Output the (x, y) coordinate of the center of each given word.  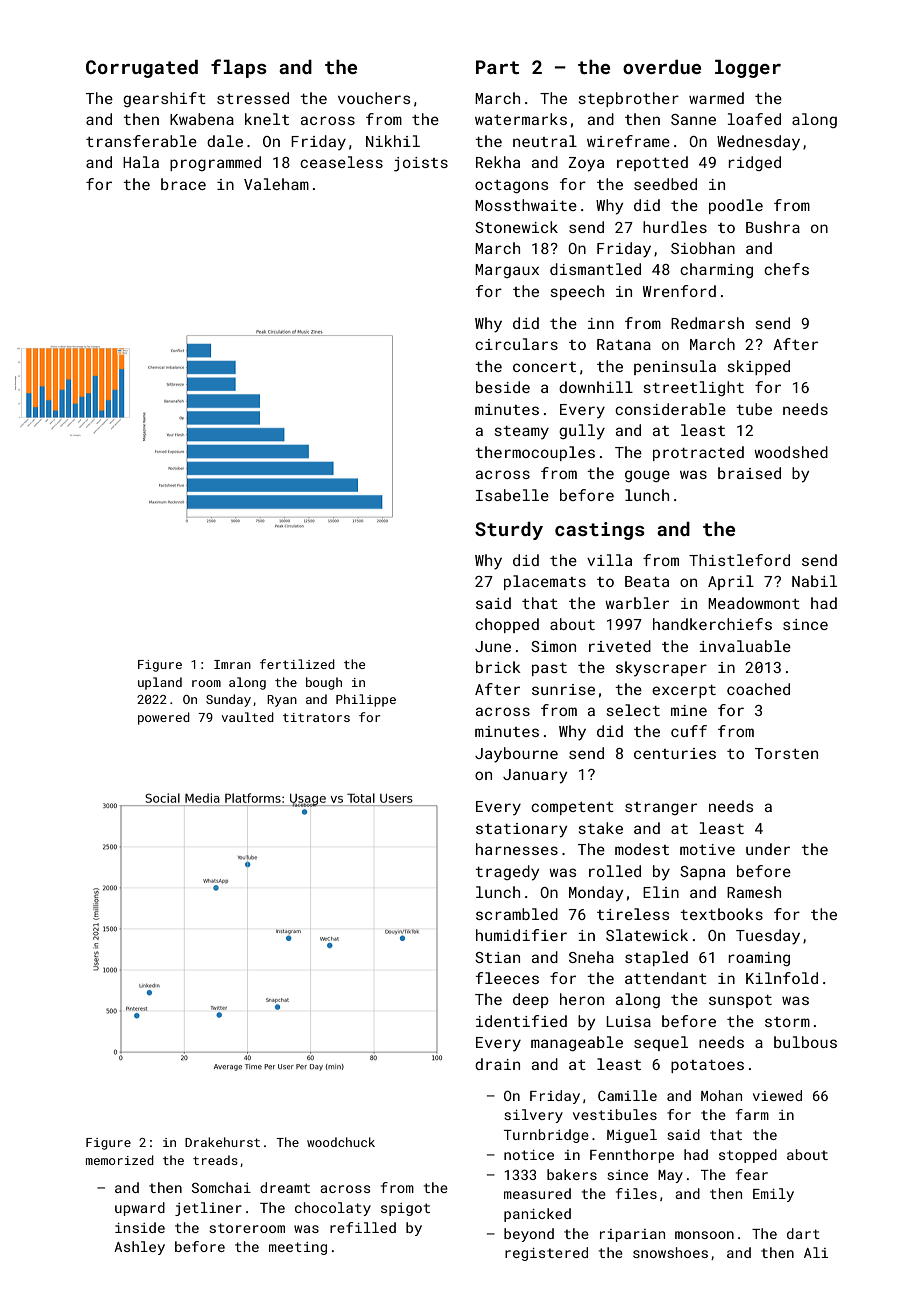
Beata (647, 581)
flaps (239, 68)
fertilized (297, 664)
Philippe (366, 700)
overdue (662, 67)
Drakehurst (222, 1142)
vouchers (374, 98)
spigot (405, 1209)
